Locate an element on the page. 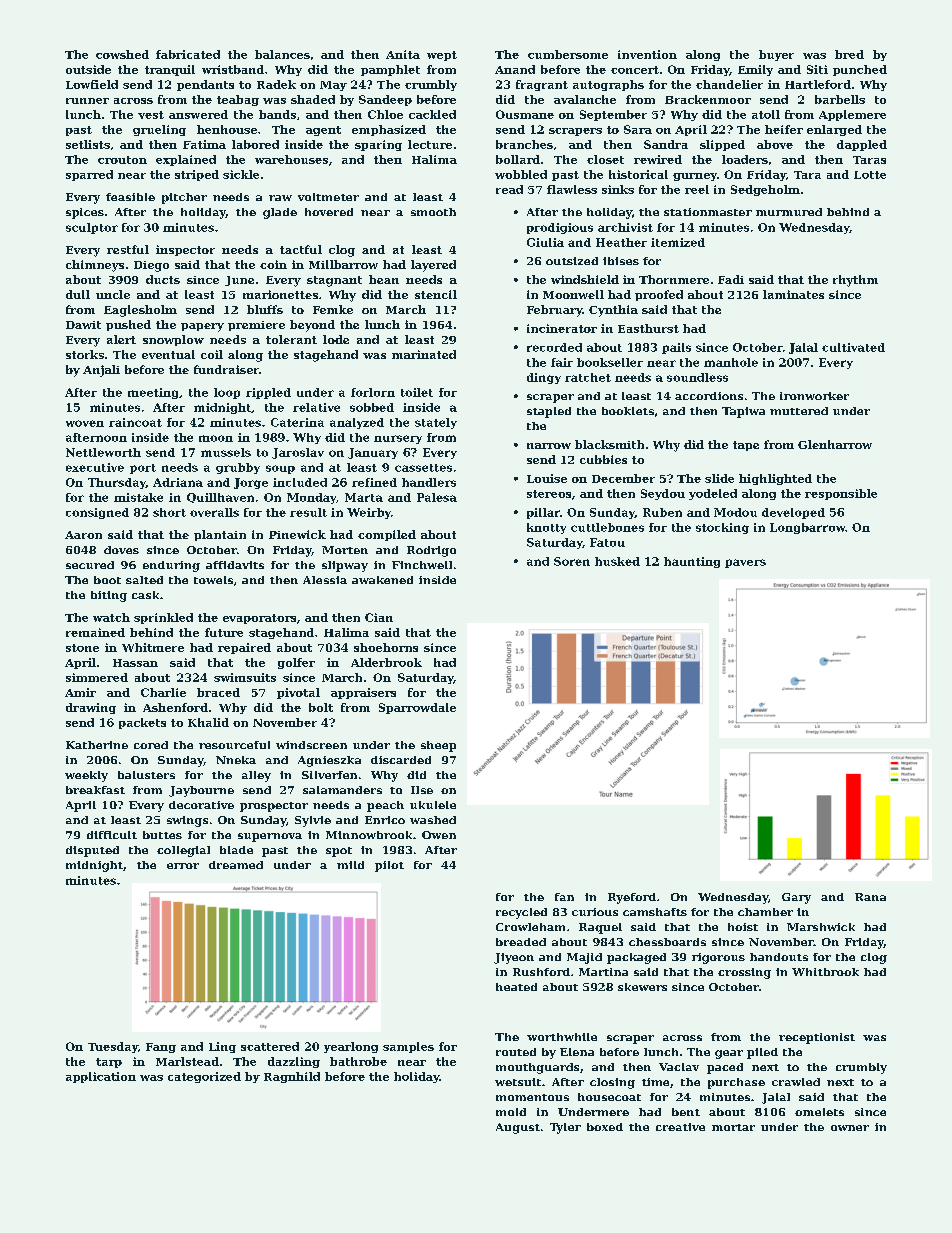 The image size is (952, 1233). Morten is located at coordinates (345, 550).
